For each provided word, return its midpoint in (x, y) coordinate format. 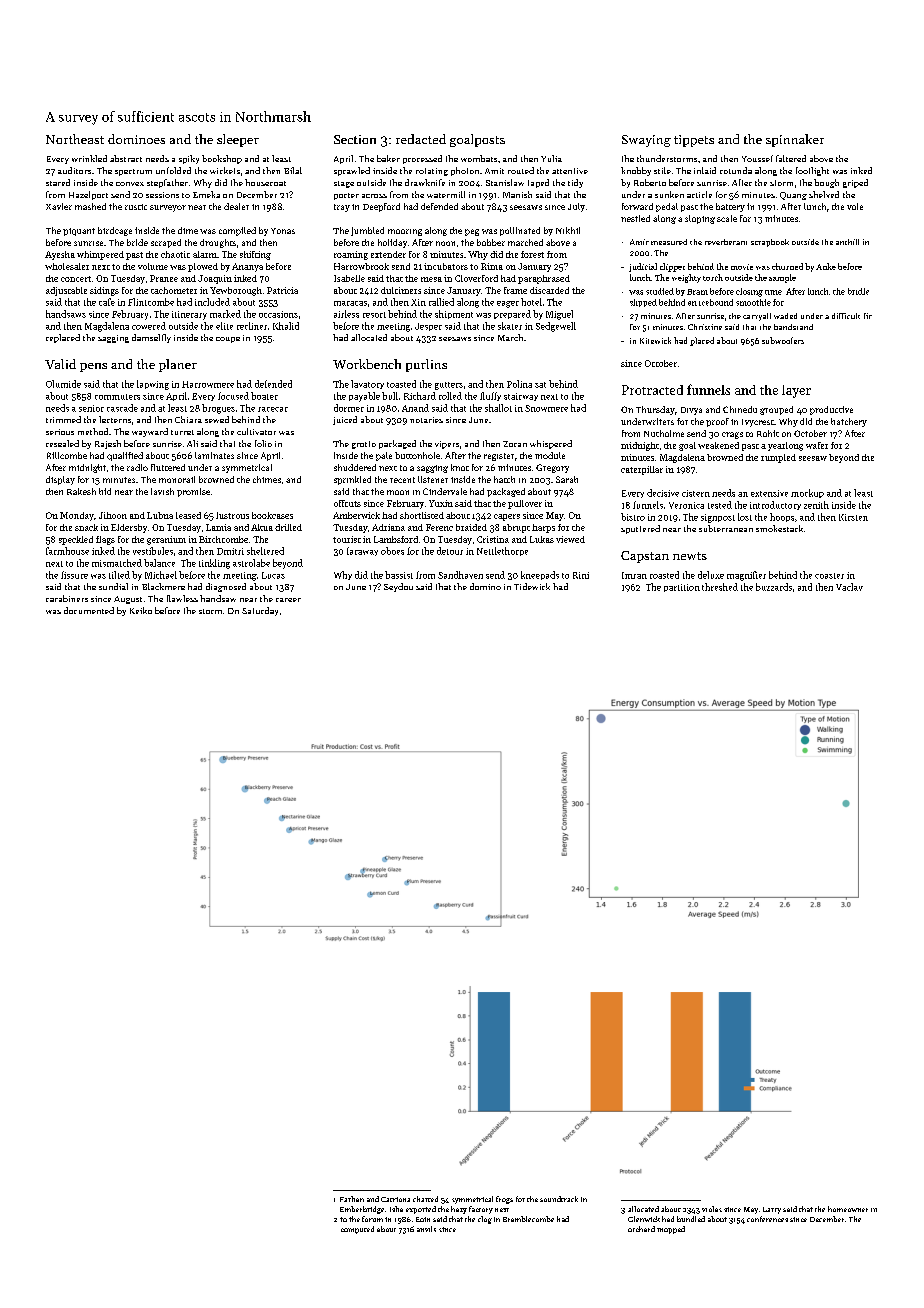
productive (831, 410)
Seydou (398, 587)
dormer (349, 408)
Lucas (273, 575)
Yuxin (441, 503)
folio (263, 443)
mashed (90, 206)
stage (344, 184)
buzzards (774, 587)
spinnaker (795, 140)
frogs (504, 1200)
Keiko (141, 610)
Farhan (352, 1199)
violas (712, 1209)
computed (357, 1230)
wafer (817, 445)
